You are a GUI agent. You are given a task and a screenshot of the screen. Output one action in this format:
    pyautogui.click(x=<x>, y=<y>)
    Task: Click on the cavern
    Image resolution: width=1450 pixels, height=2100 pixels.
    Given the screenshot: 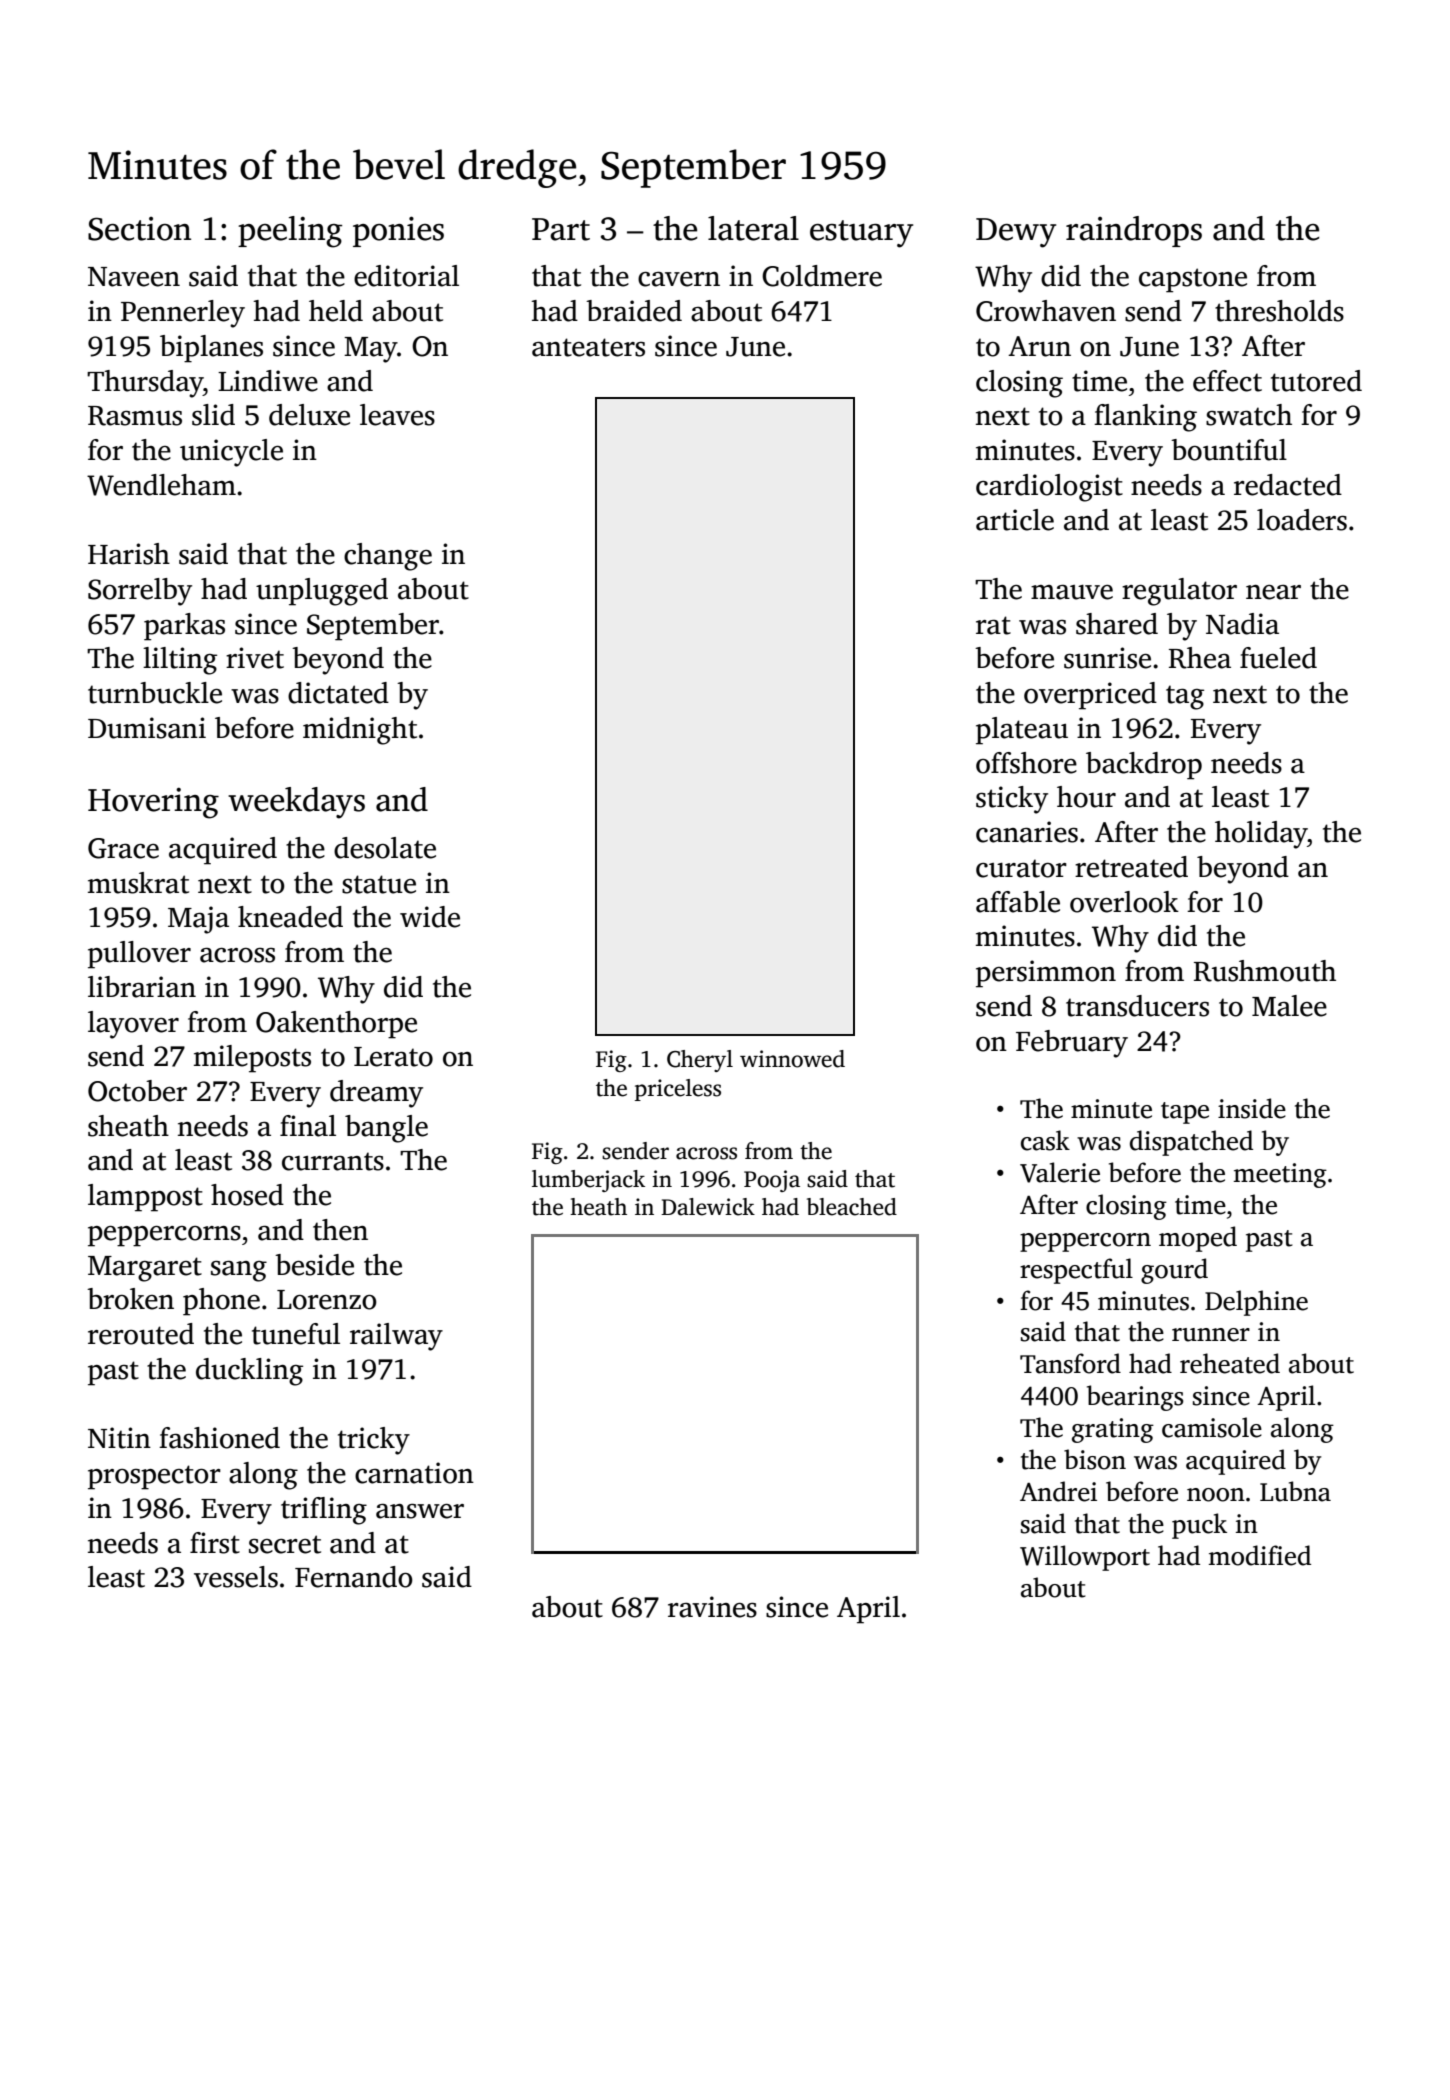 What is the action you would take?
    pyautogui.click(x=679, y=279)
